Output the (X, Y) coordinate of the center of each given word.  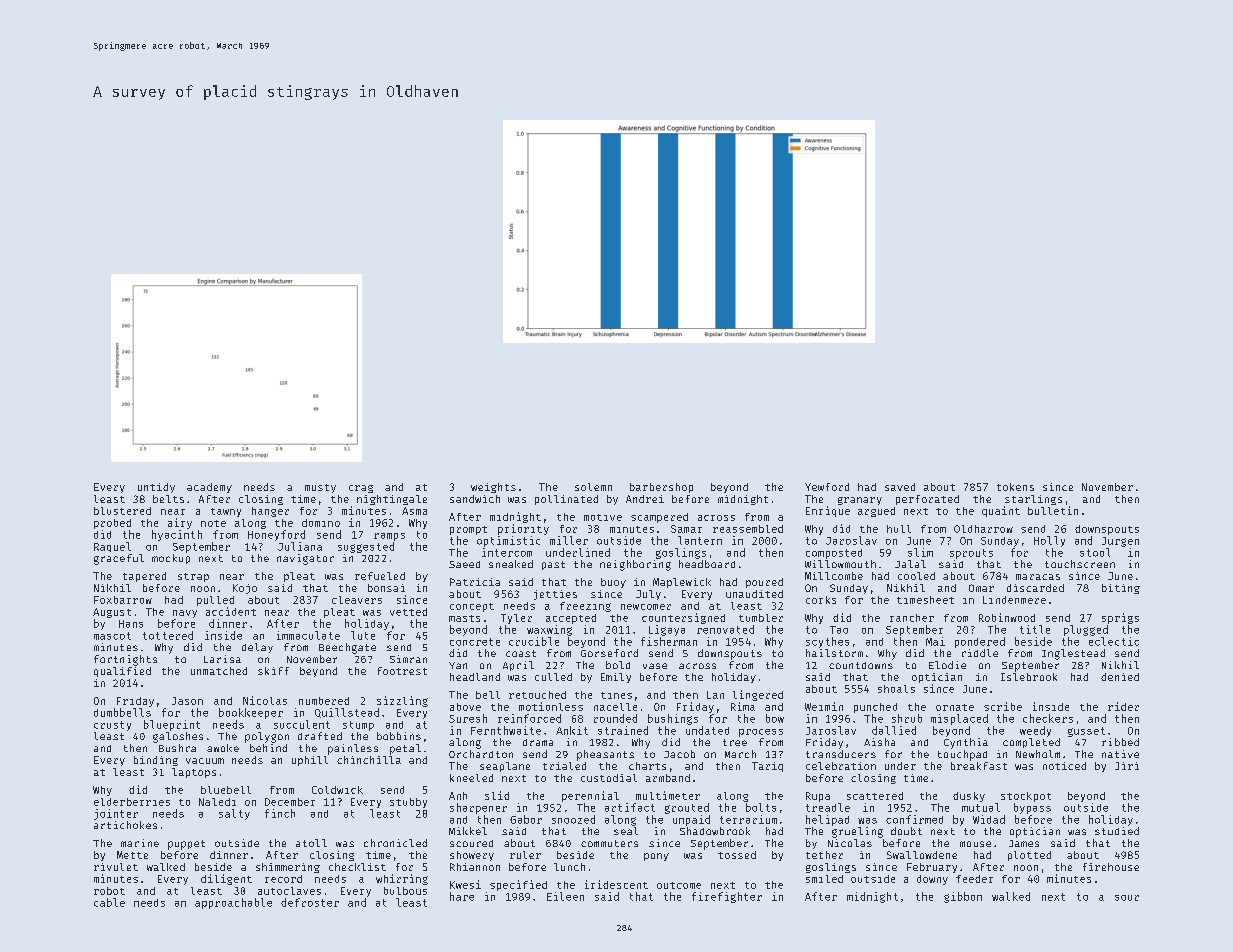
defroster (310, 902)
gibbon (963, 897)
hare (462, 896)
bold (618, 665)
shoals (896, 689)
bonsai (386, 588)
